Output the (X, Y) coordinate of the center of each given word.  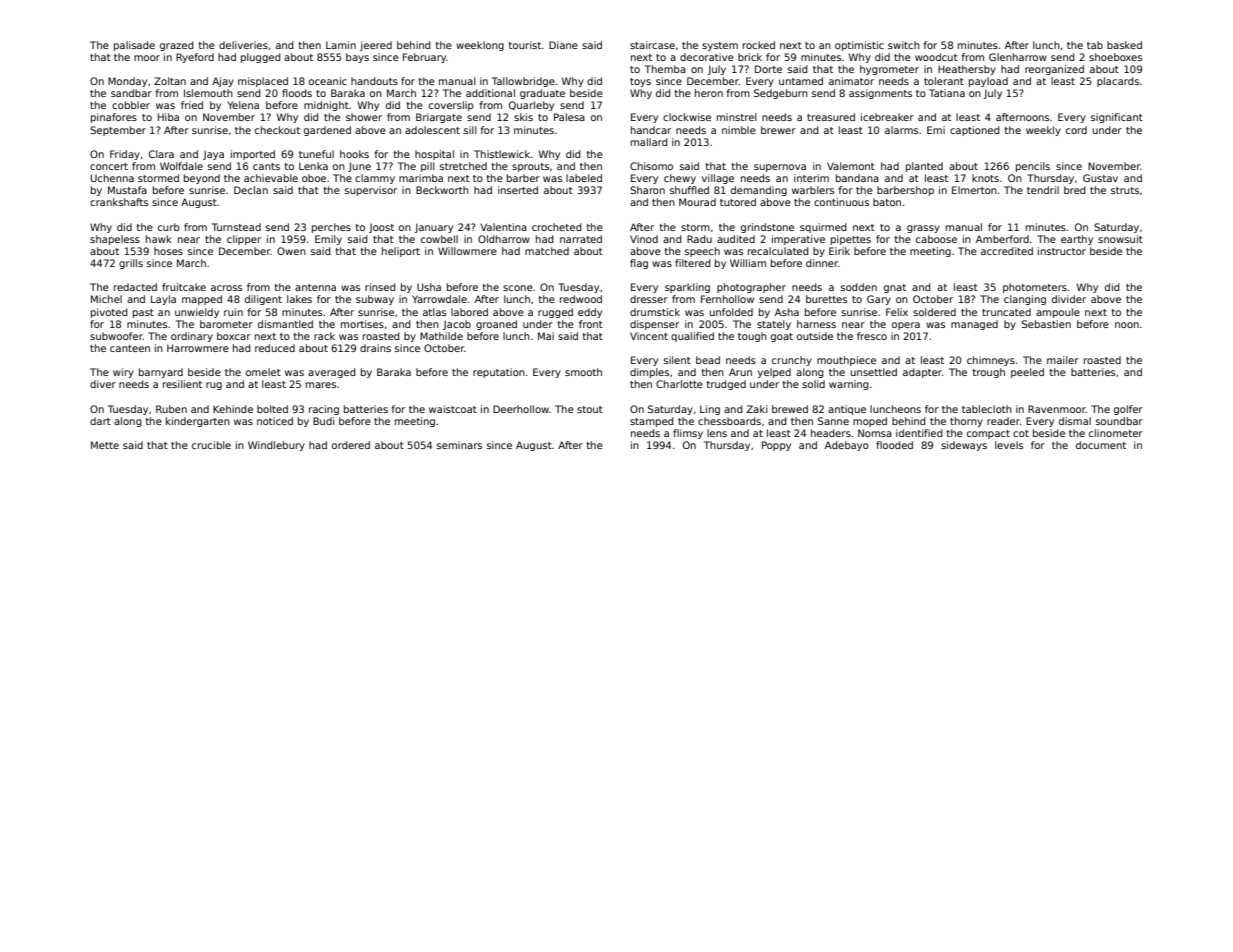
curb (169, 227)
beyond (202, 179)
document (1101, 445)
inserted (518, 190)
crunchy (792, 361)
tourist (524, 45)
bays (357, 58)
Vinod (644, 239)
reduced (275, 348)
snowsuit (1120, 239)
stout (590, 409)
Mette (105, 445)
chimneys (991, 361)
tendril (1043, 190)
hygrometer (889, 70)
